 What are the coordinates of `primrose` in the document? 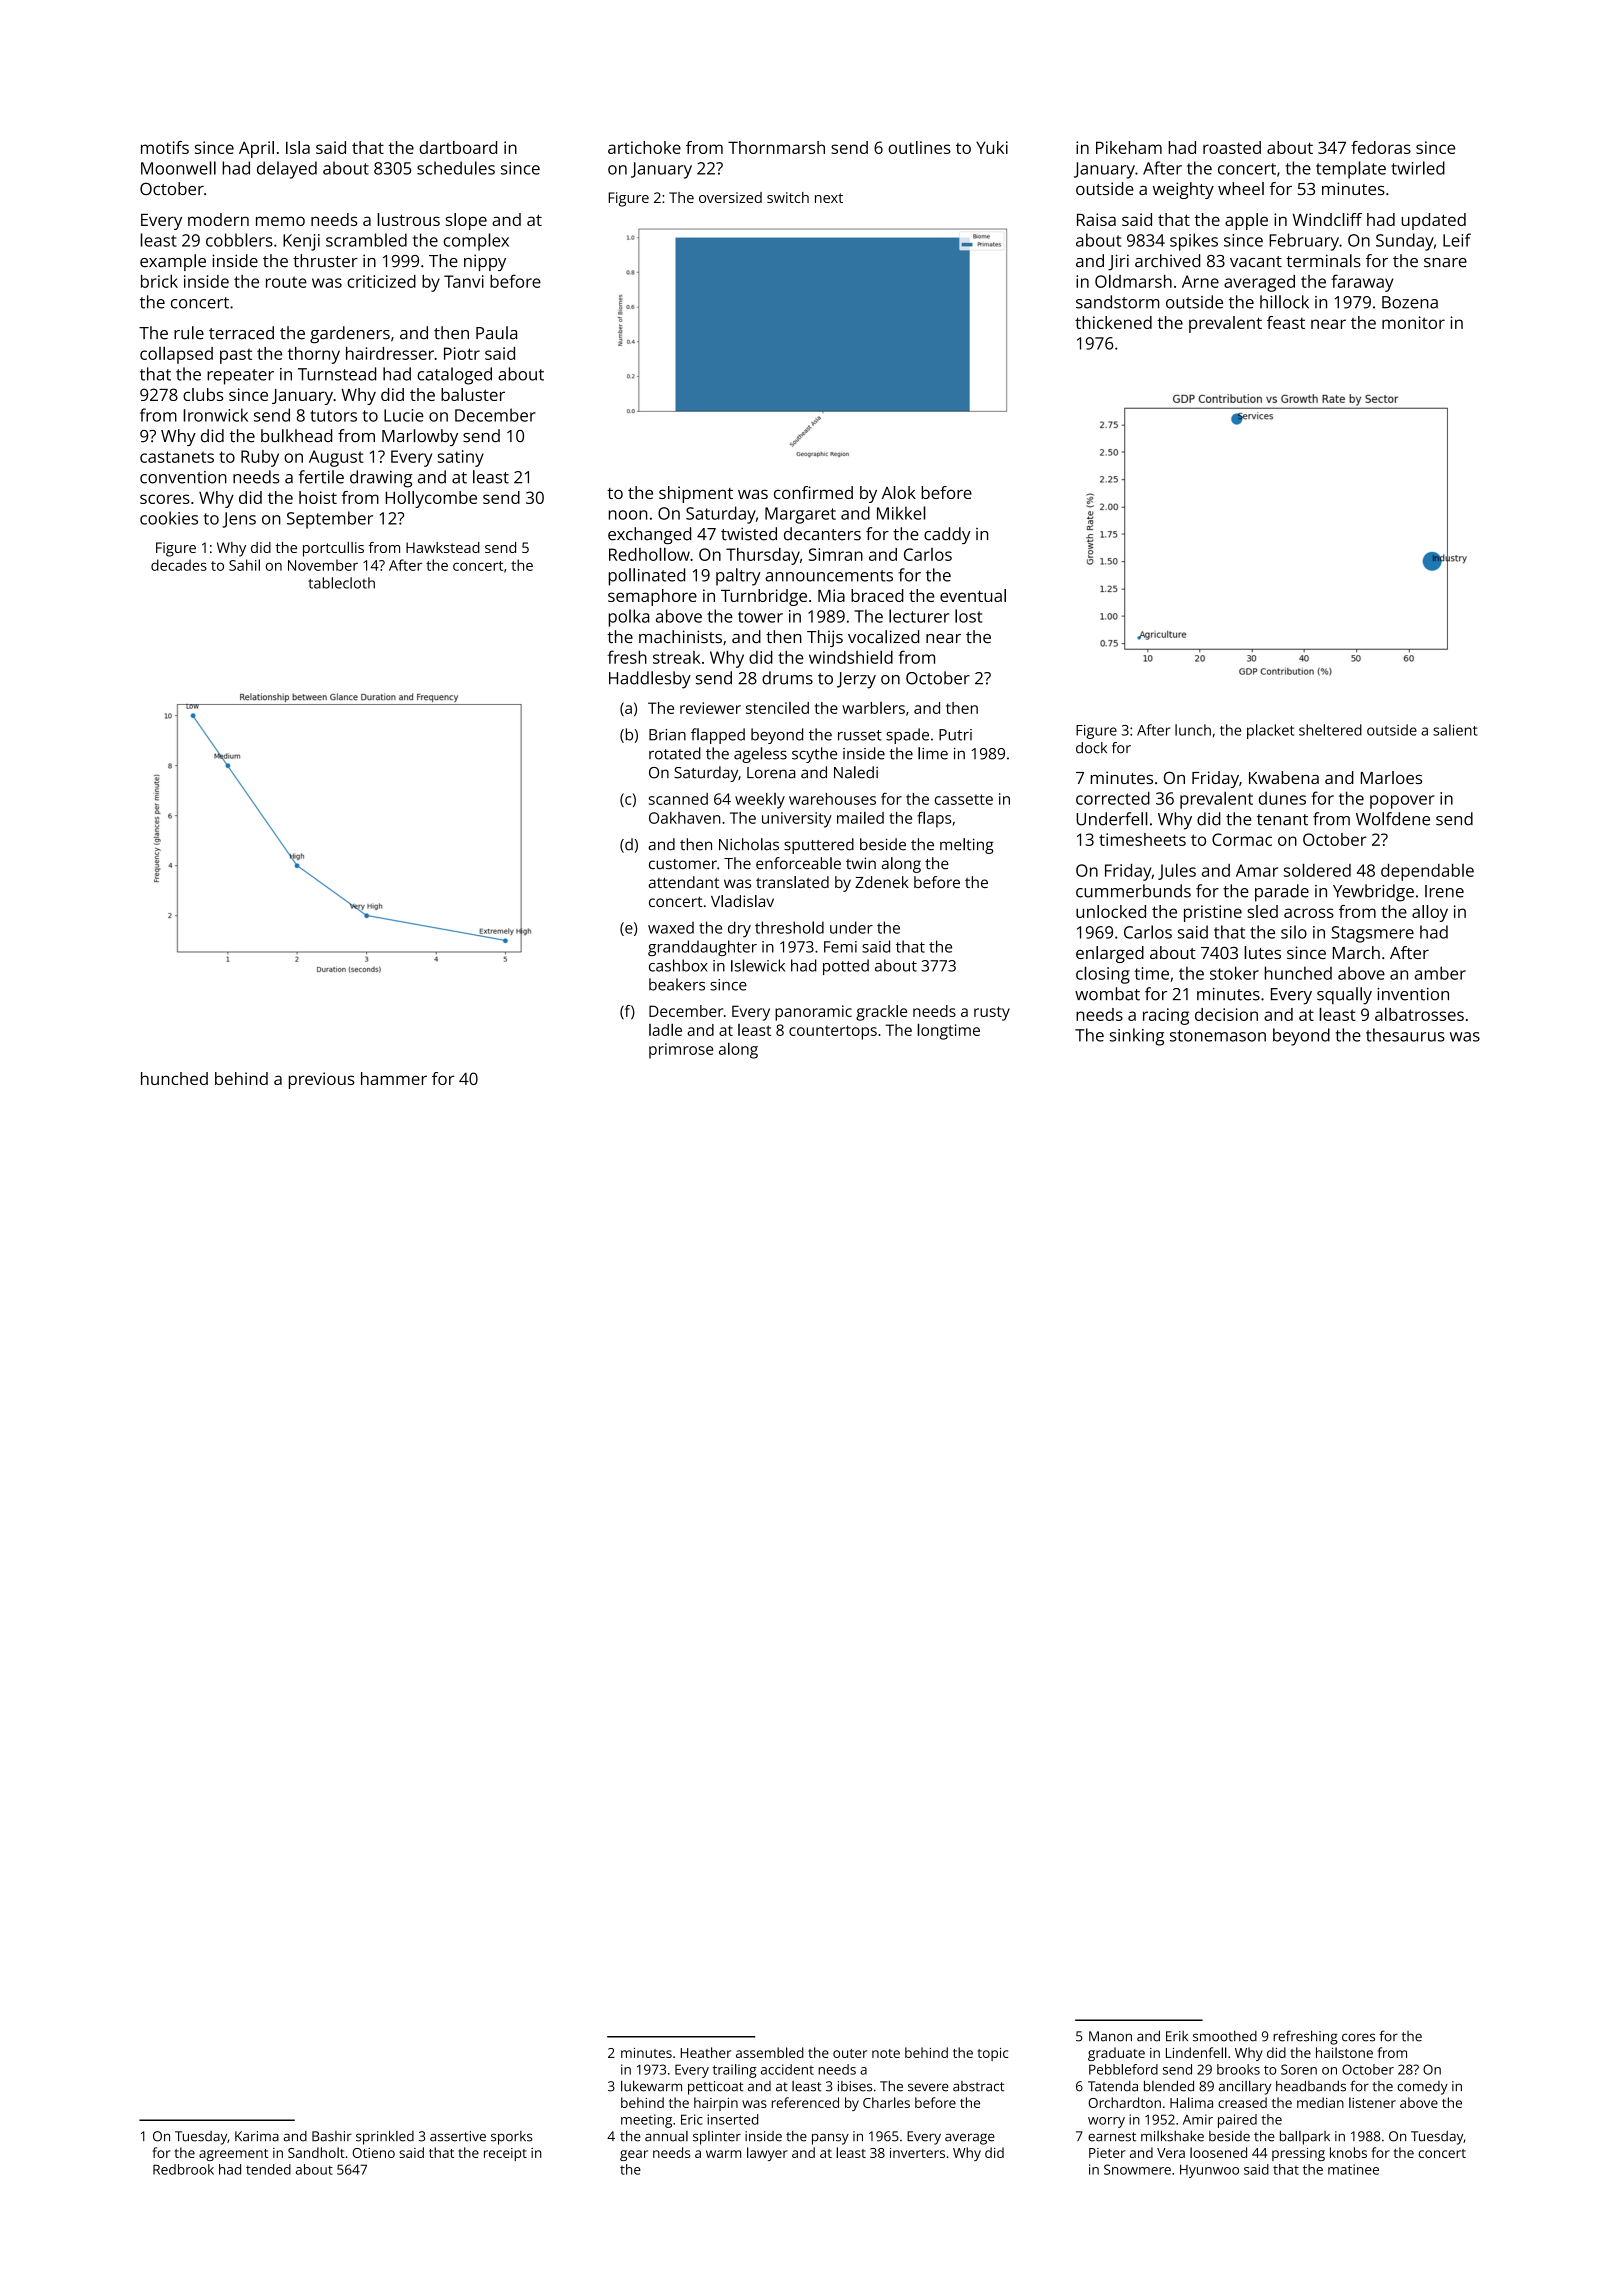 It's located at (681, 1051).
